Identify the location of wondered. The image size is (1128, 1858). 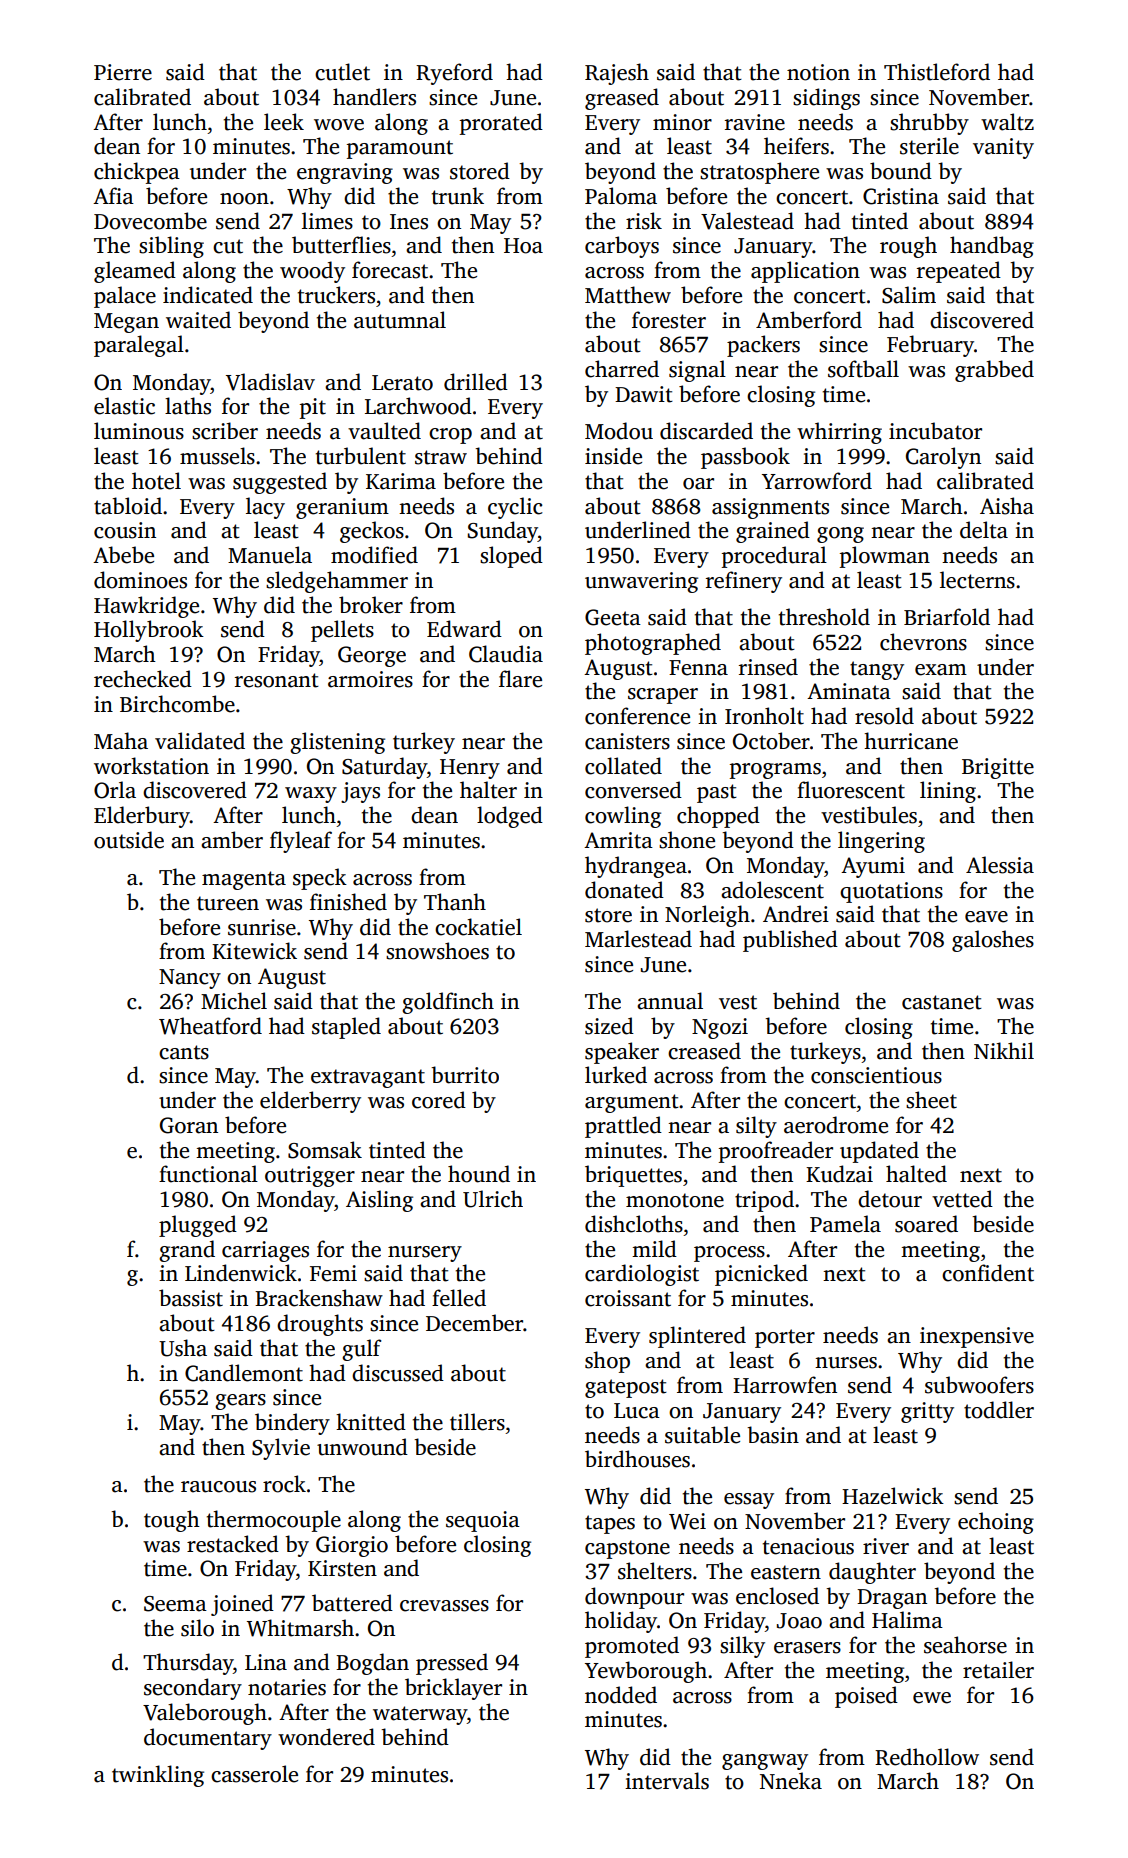
(326, 1737).
